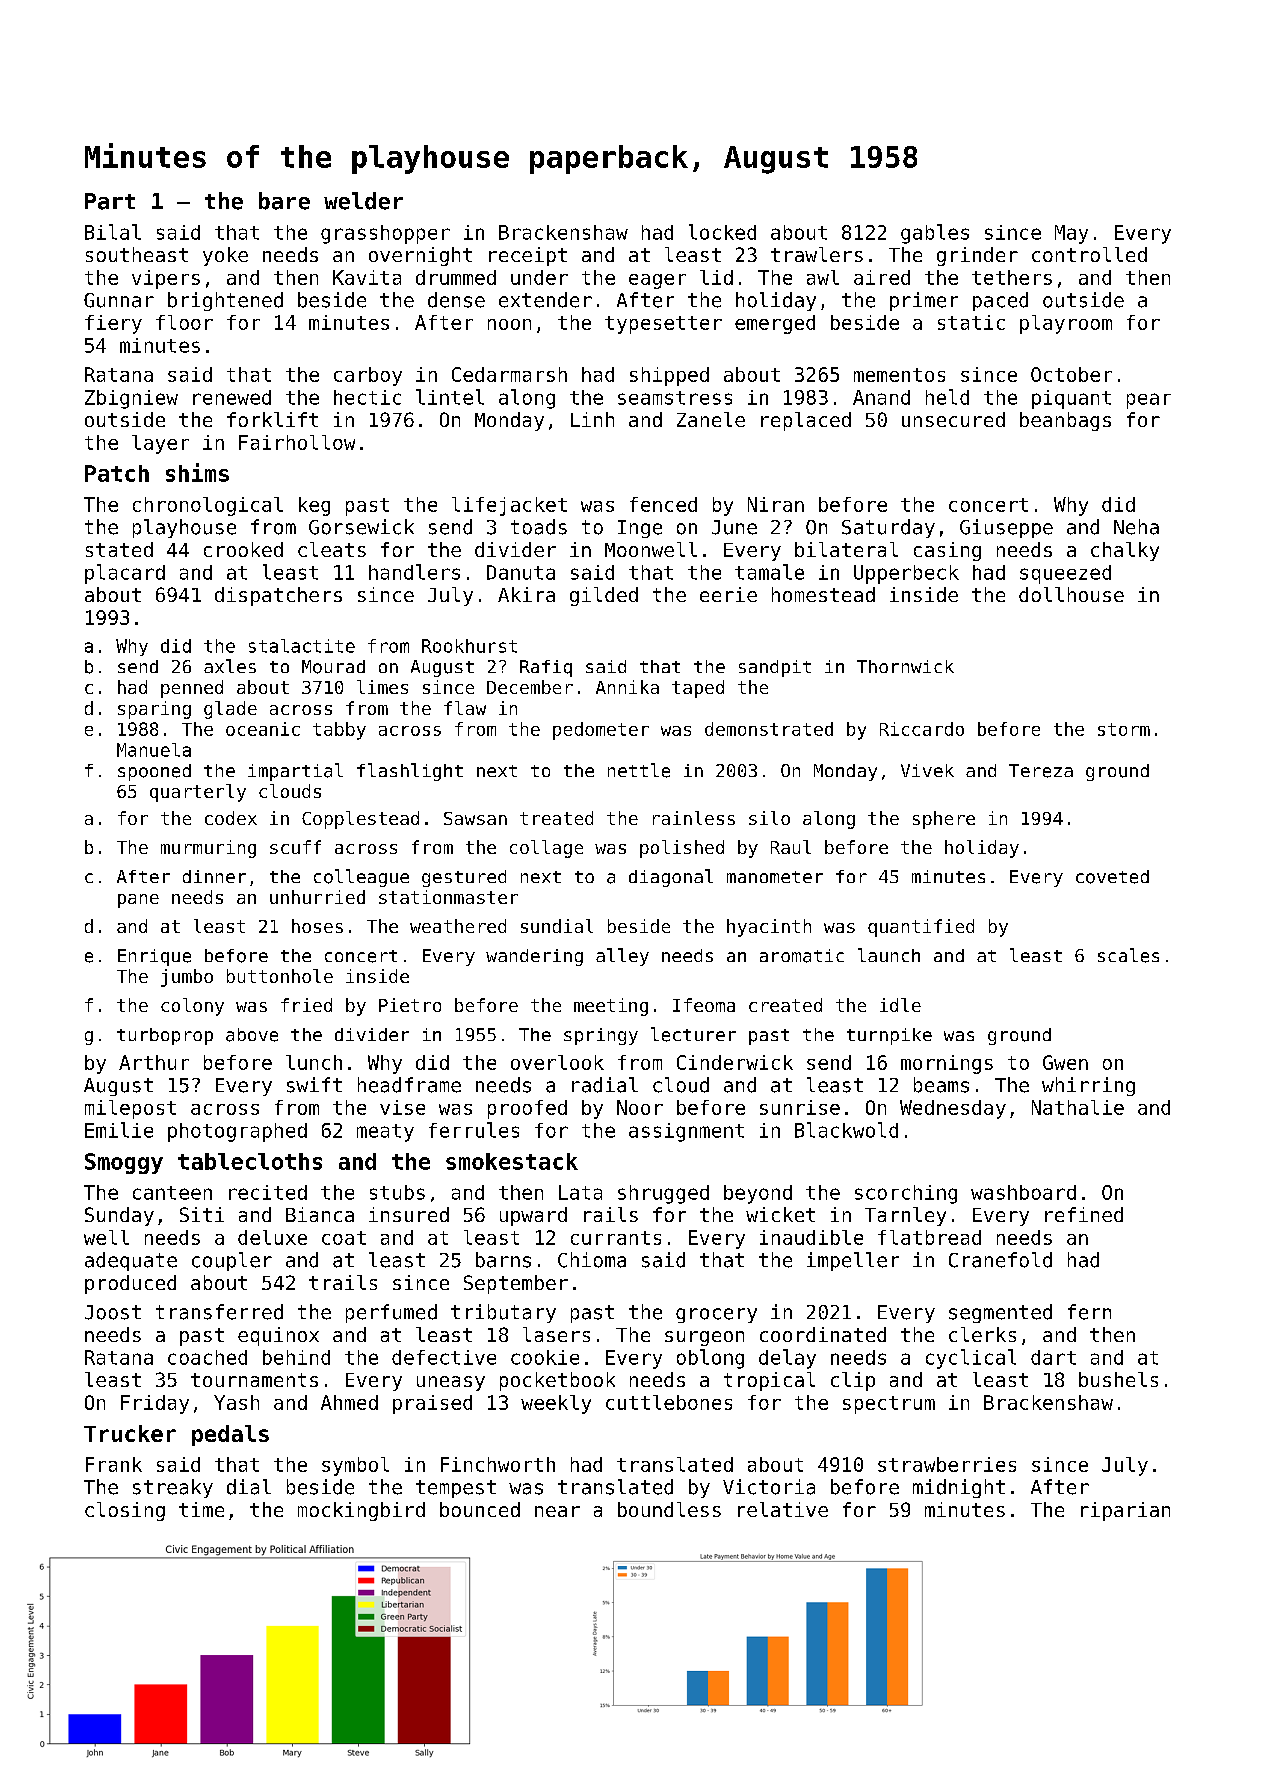 The height and width of the screenshot is (1789, 1265). I want to click on Sawsan, so click(475, 818).
